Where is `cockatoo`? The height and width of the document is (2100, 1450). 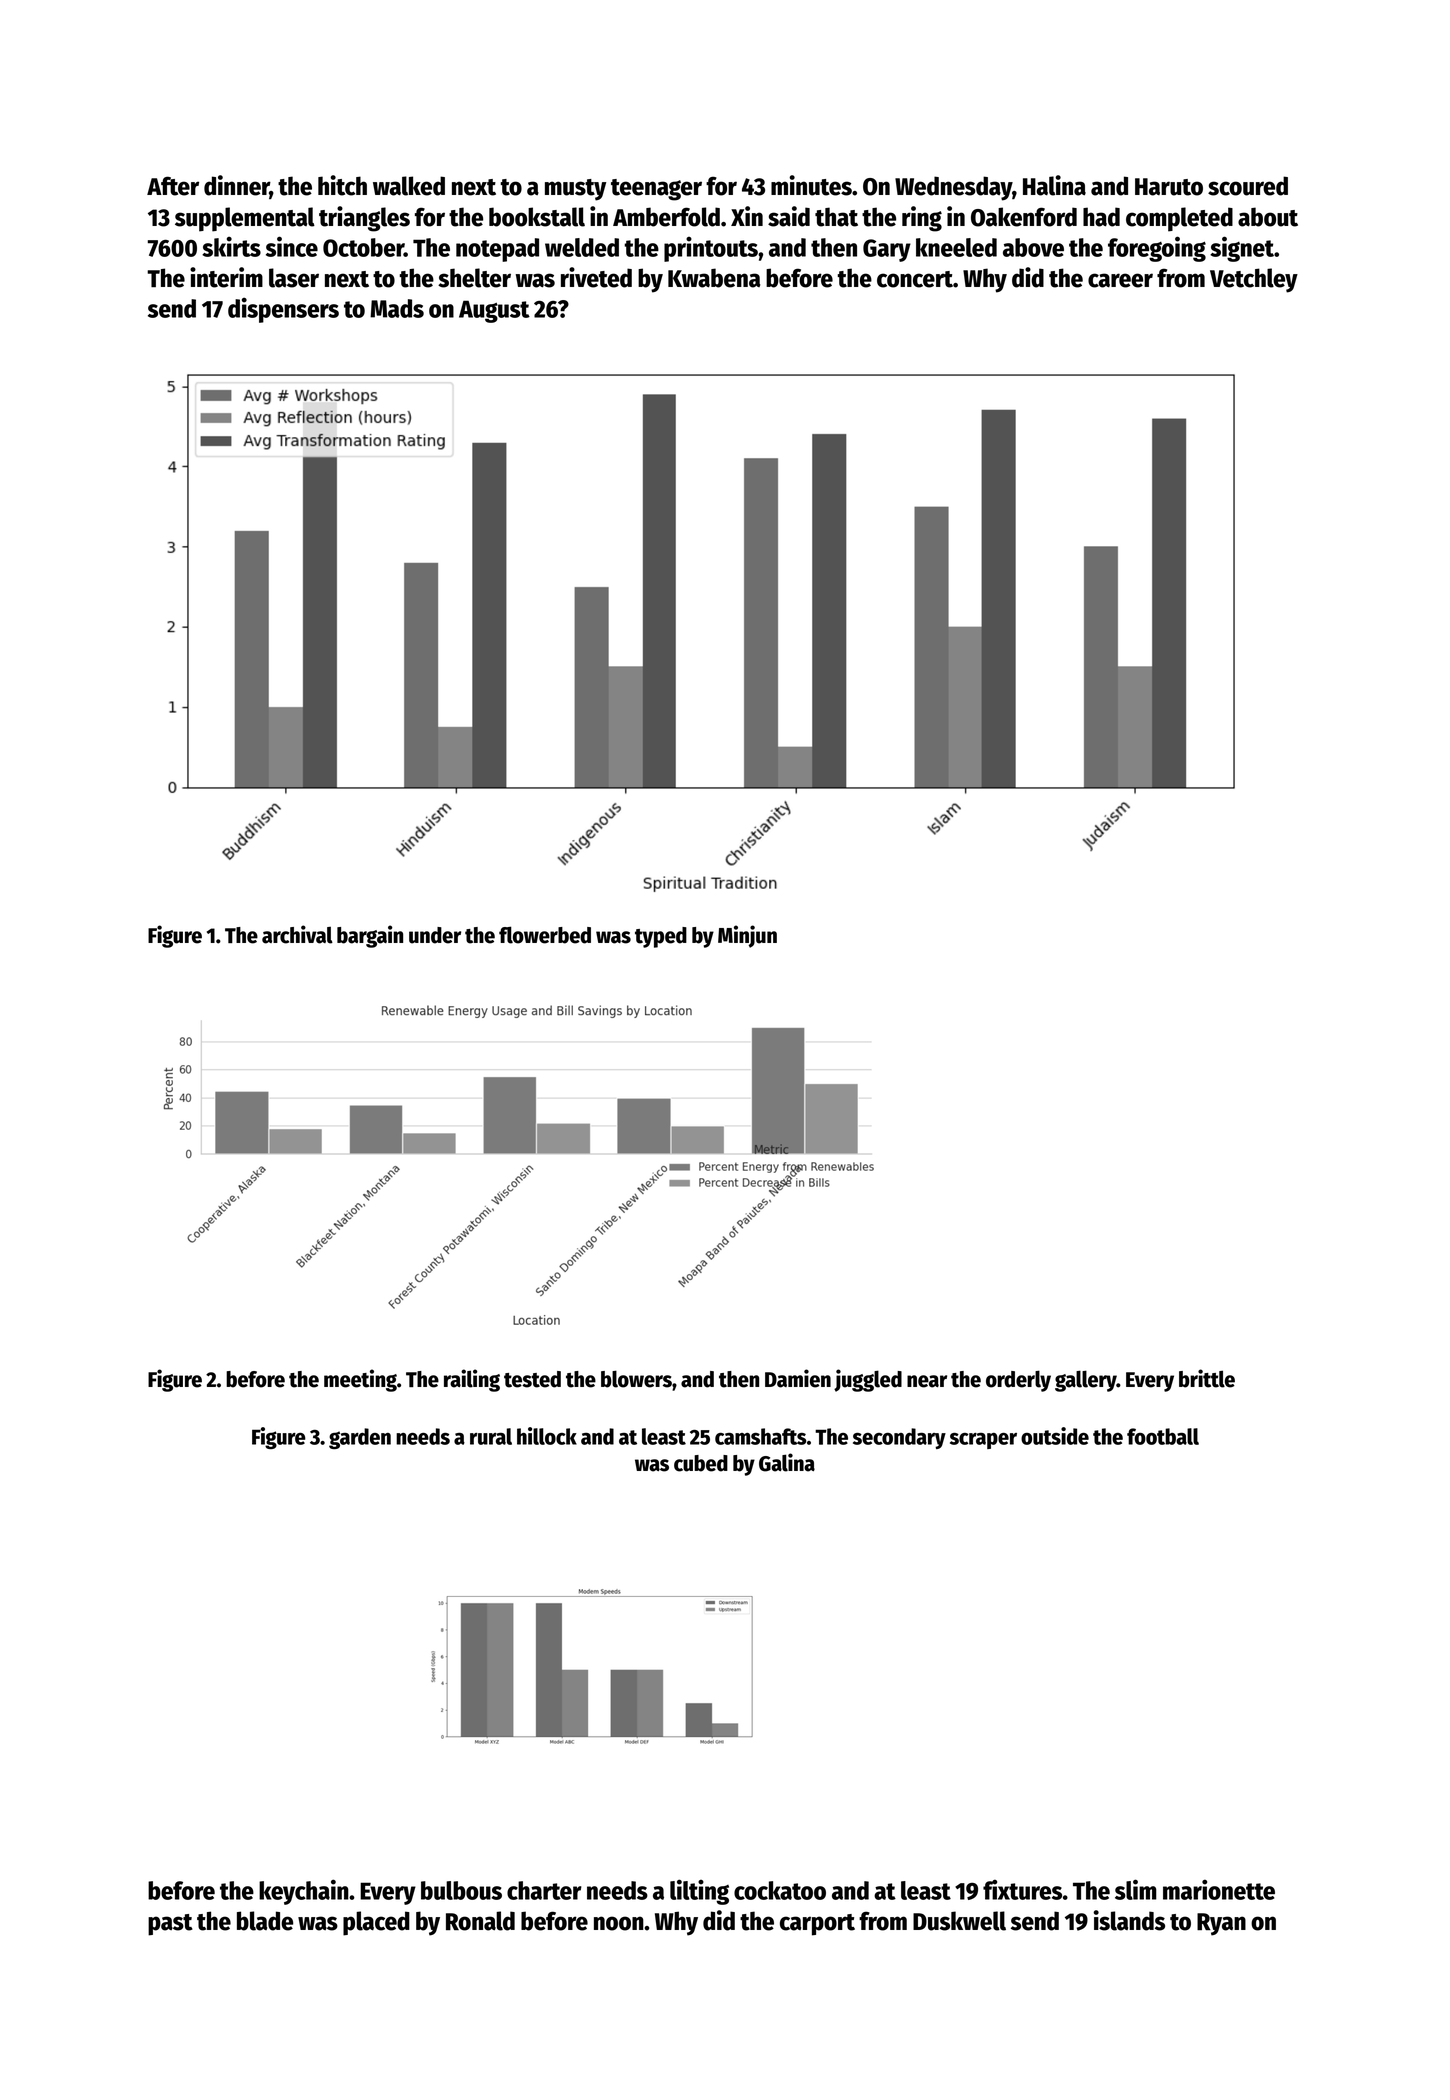 cockatoo is located at coordinates (780, 1890).
